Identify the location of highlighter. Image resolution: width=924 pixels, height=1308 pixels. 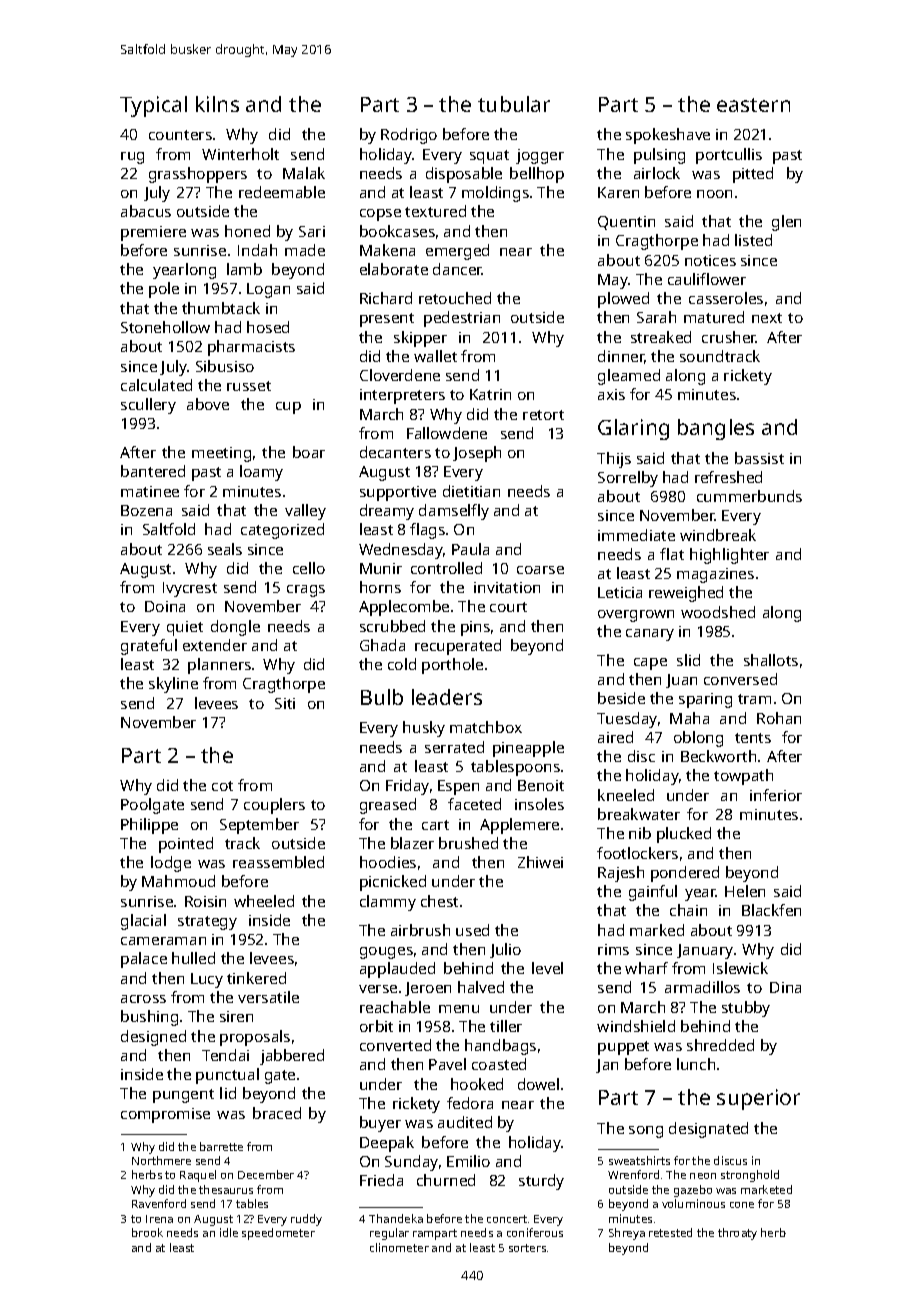
(729, 556).
